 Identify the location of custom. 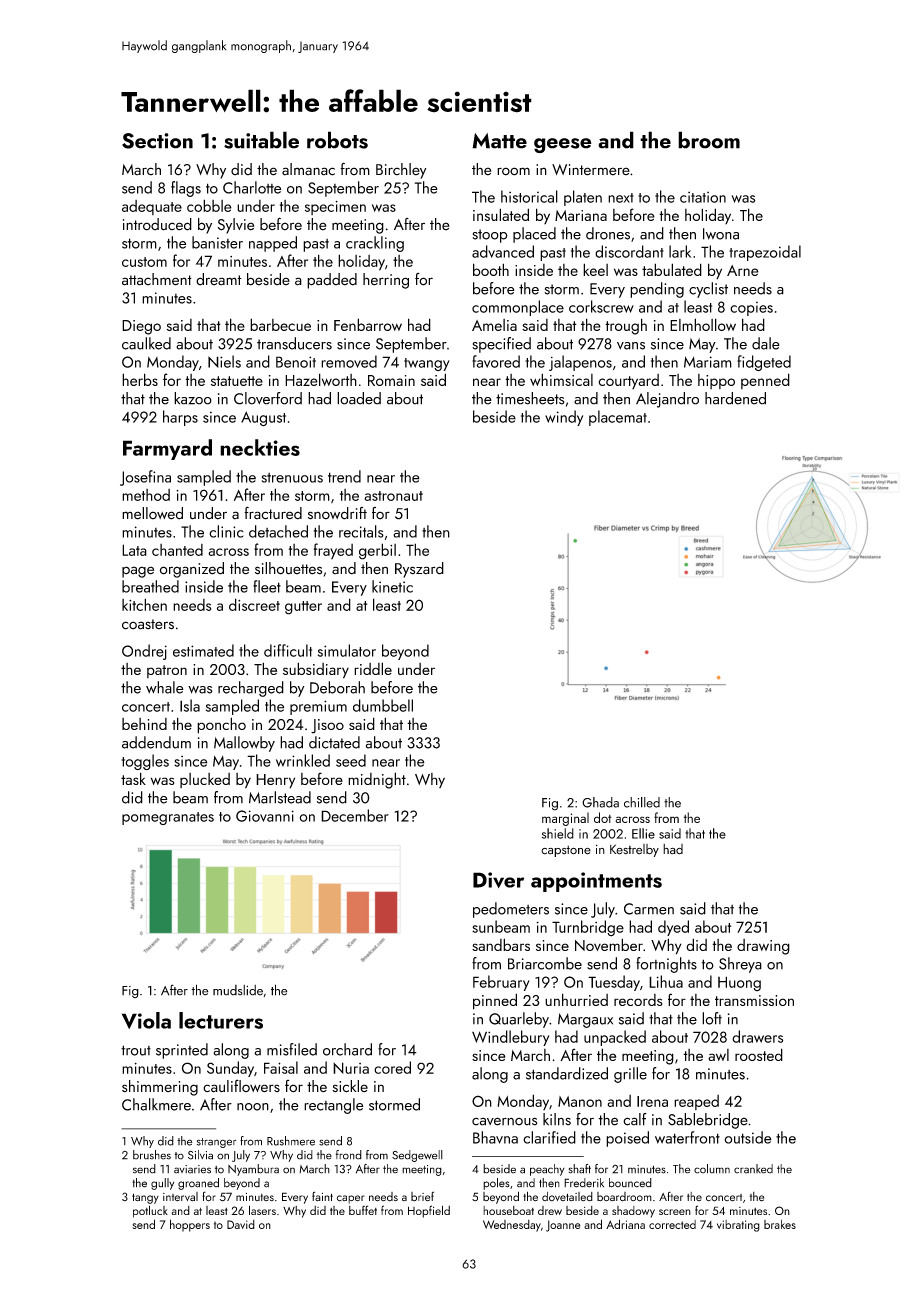
(144, 262).
